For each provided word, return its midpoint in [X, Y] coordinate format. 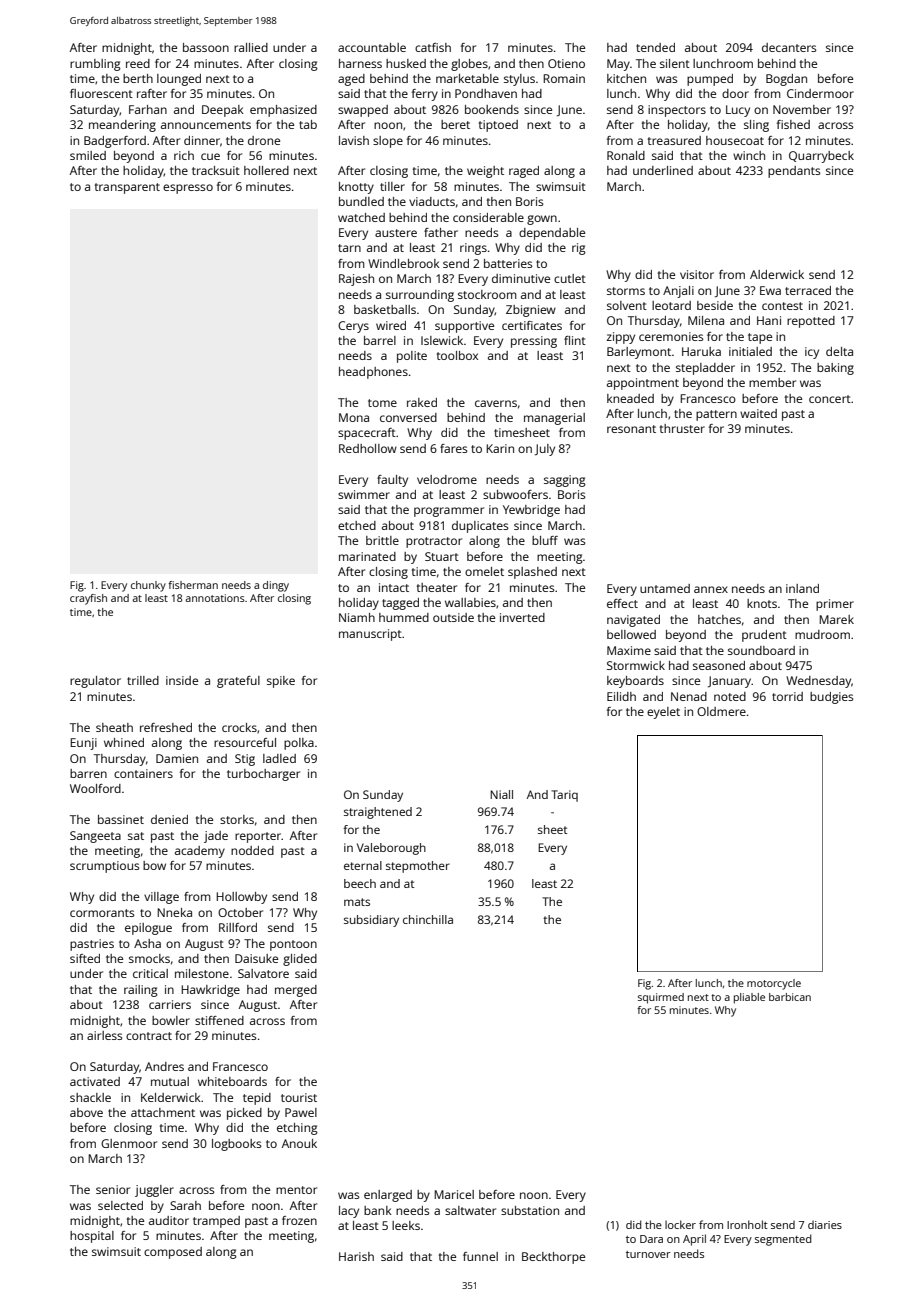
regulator [95, 682]
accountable [372, 47]
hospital [92, 1237]
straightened [378, 813]
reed [138, 63]
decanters [789, 47]
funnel [480, 1256]
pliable [749, 998]
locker [680, 1224]
